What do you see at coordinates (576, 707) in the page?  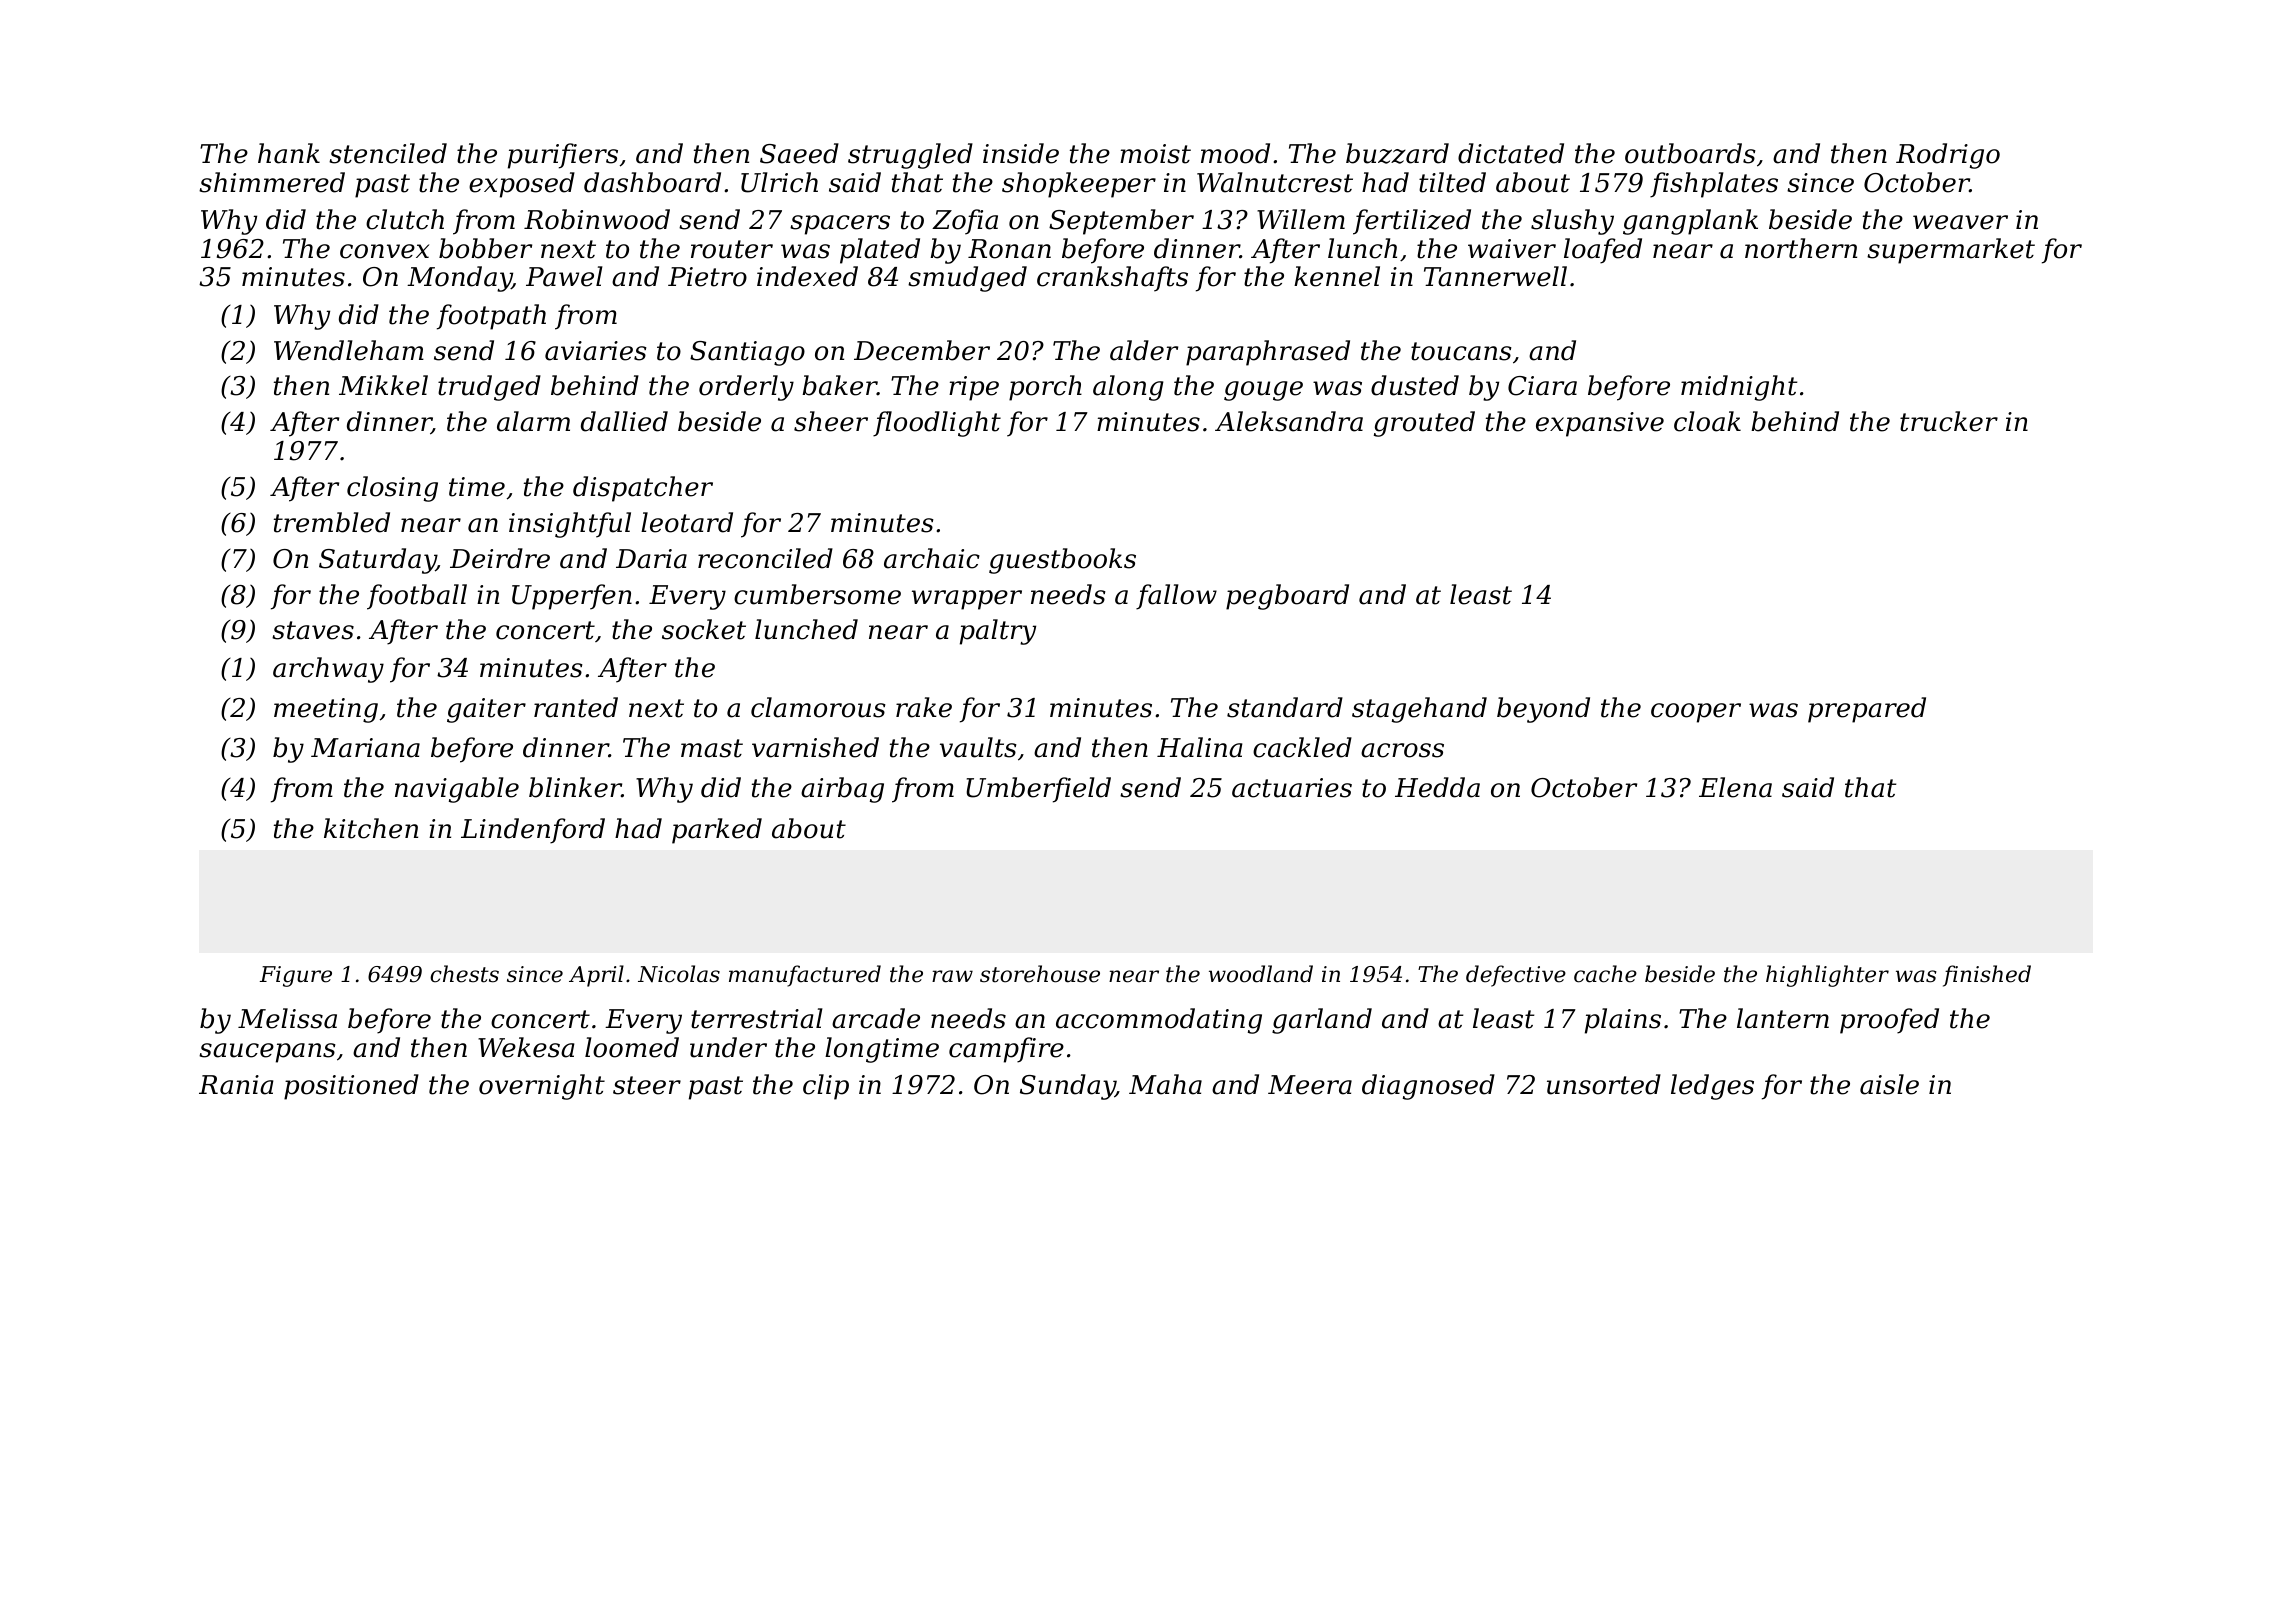 I see `ranted` at bounding box center [576, 707].
